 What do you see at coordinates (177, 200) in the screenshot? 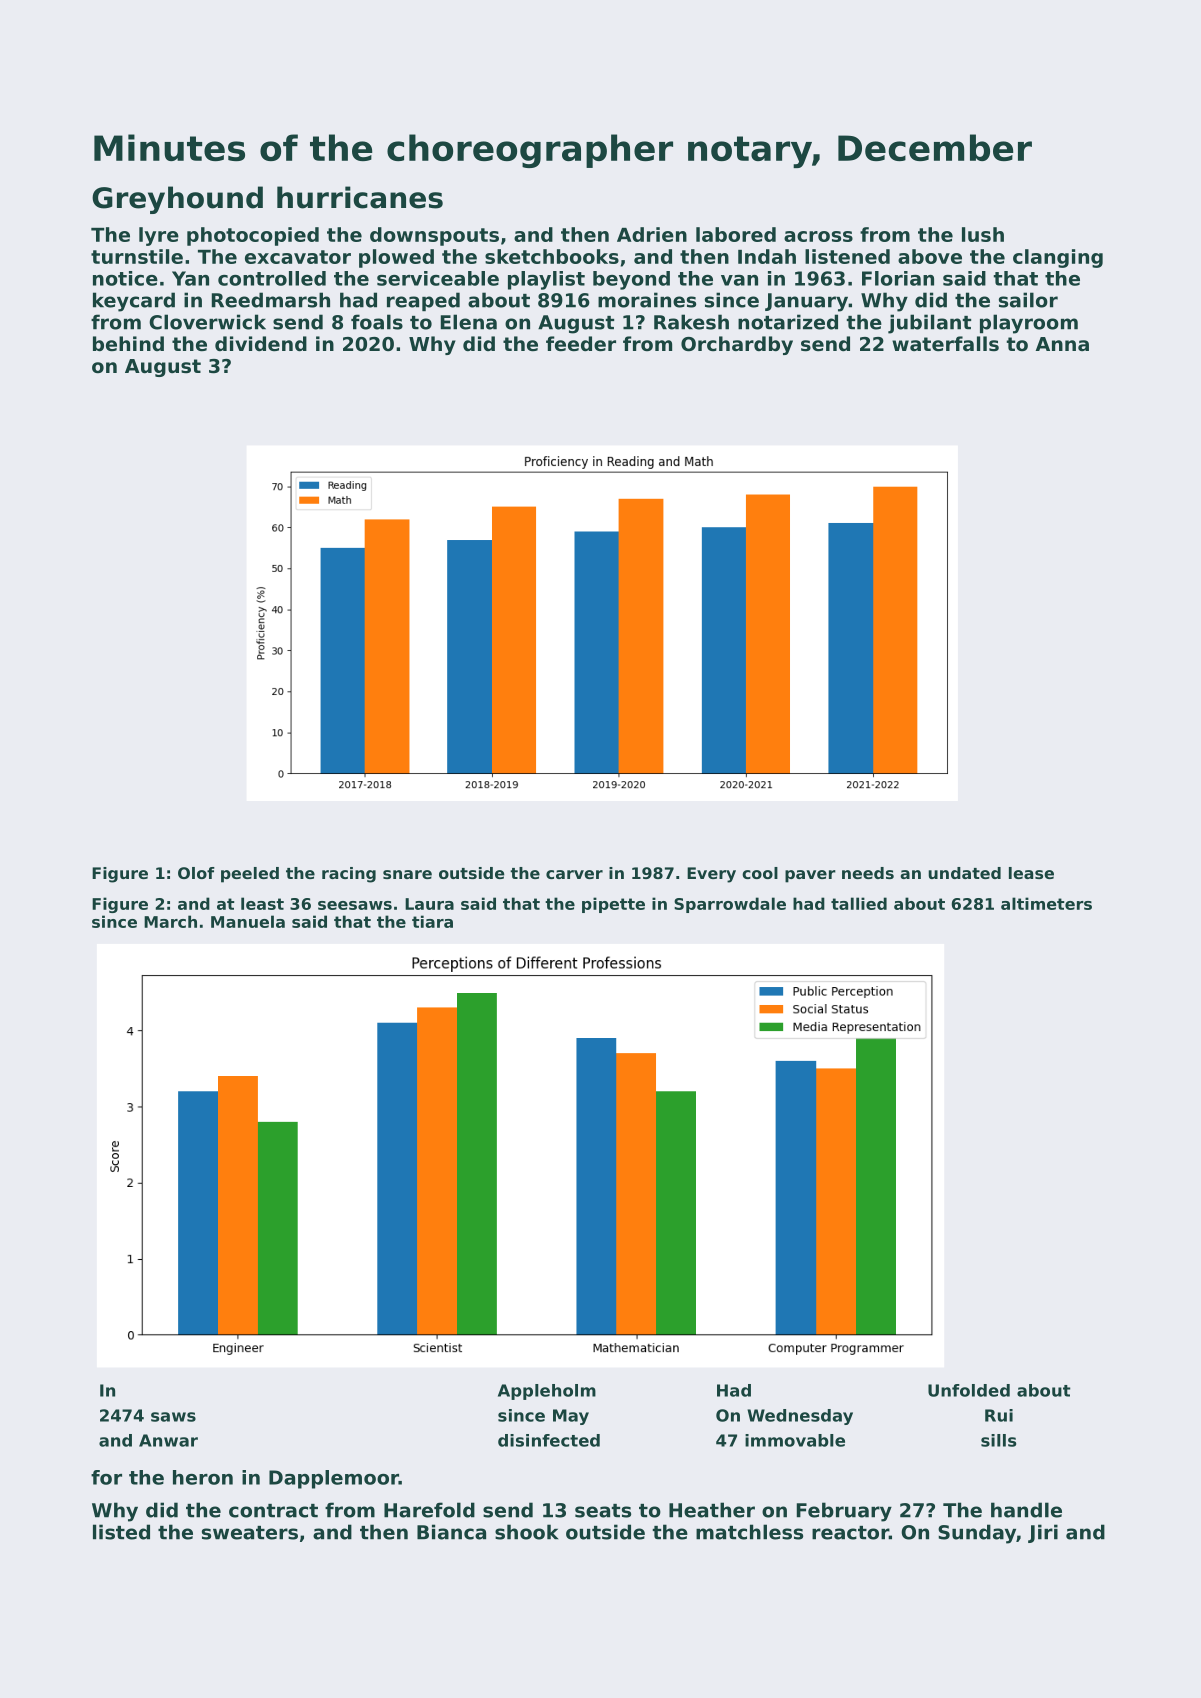
I see `Greyhound` at bounding box center [177, 200].
